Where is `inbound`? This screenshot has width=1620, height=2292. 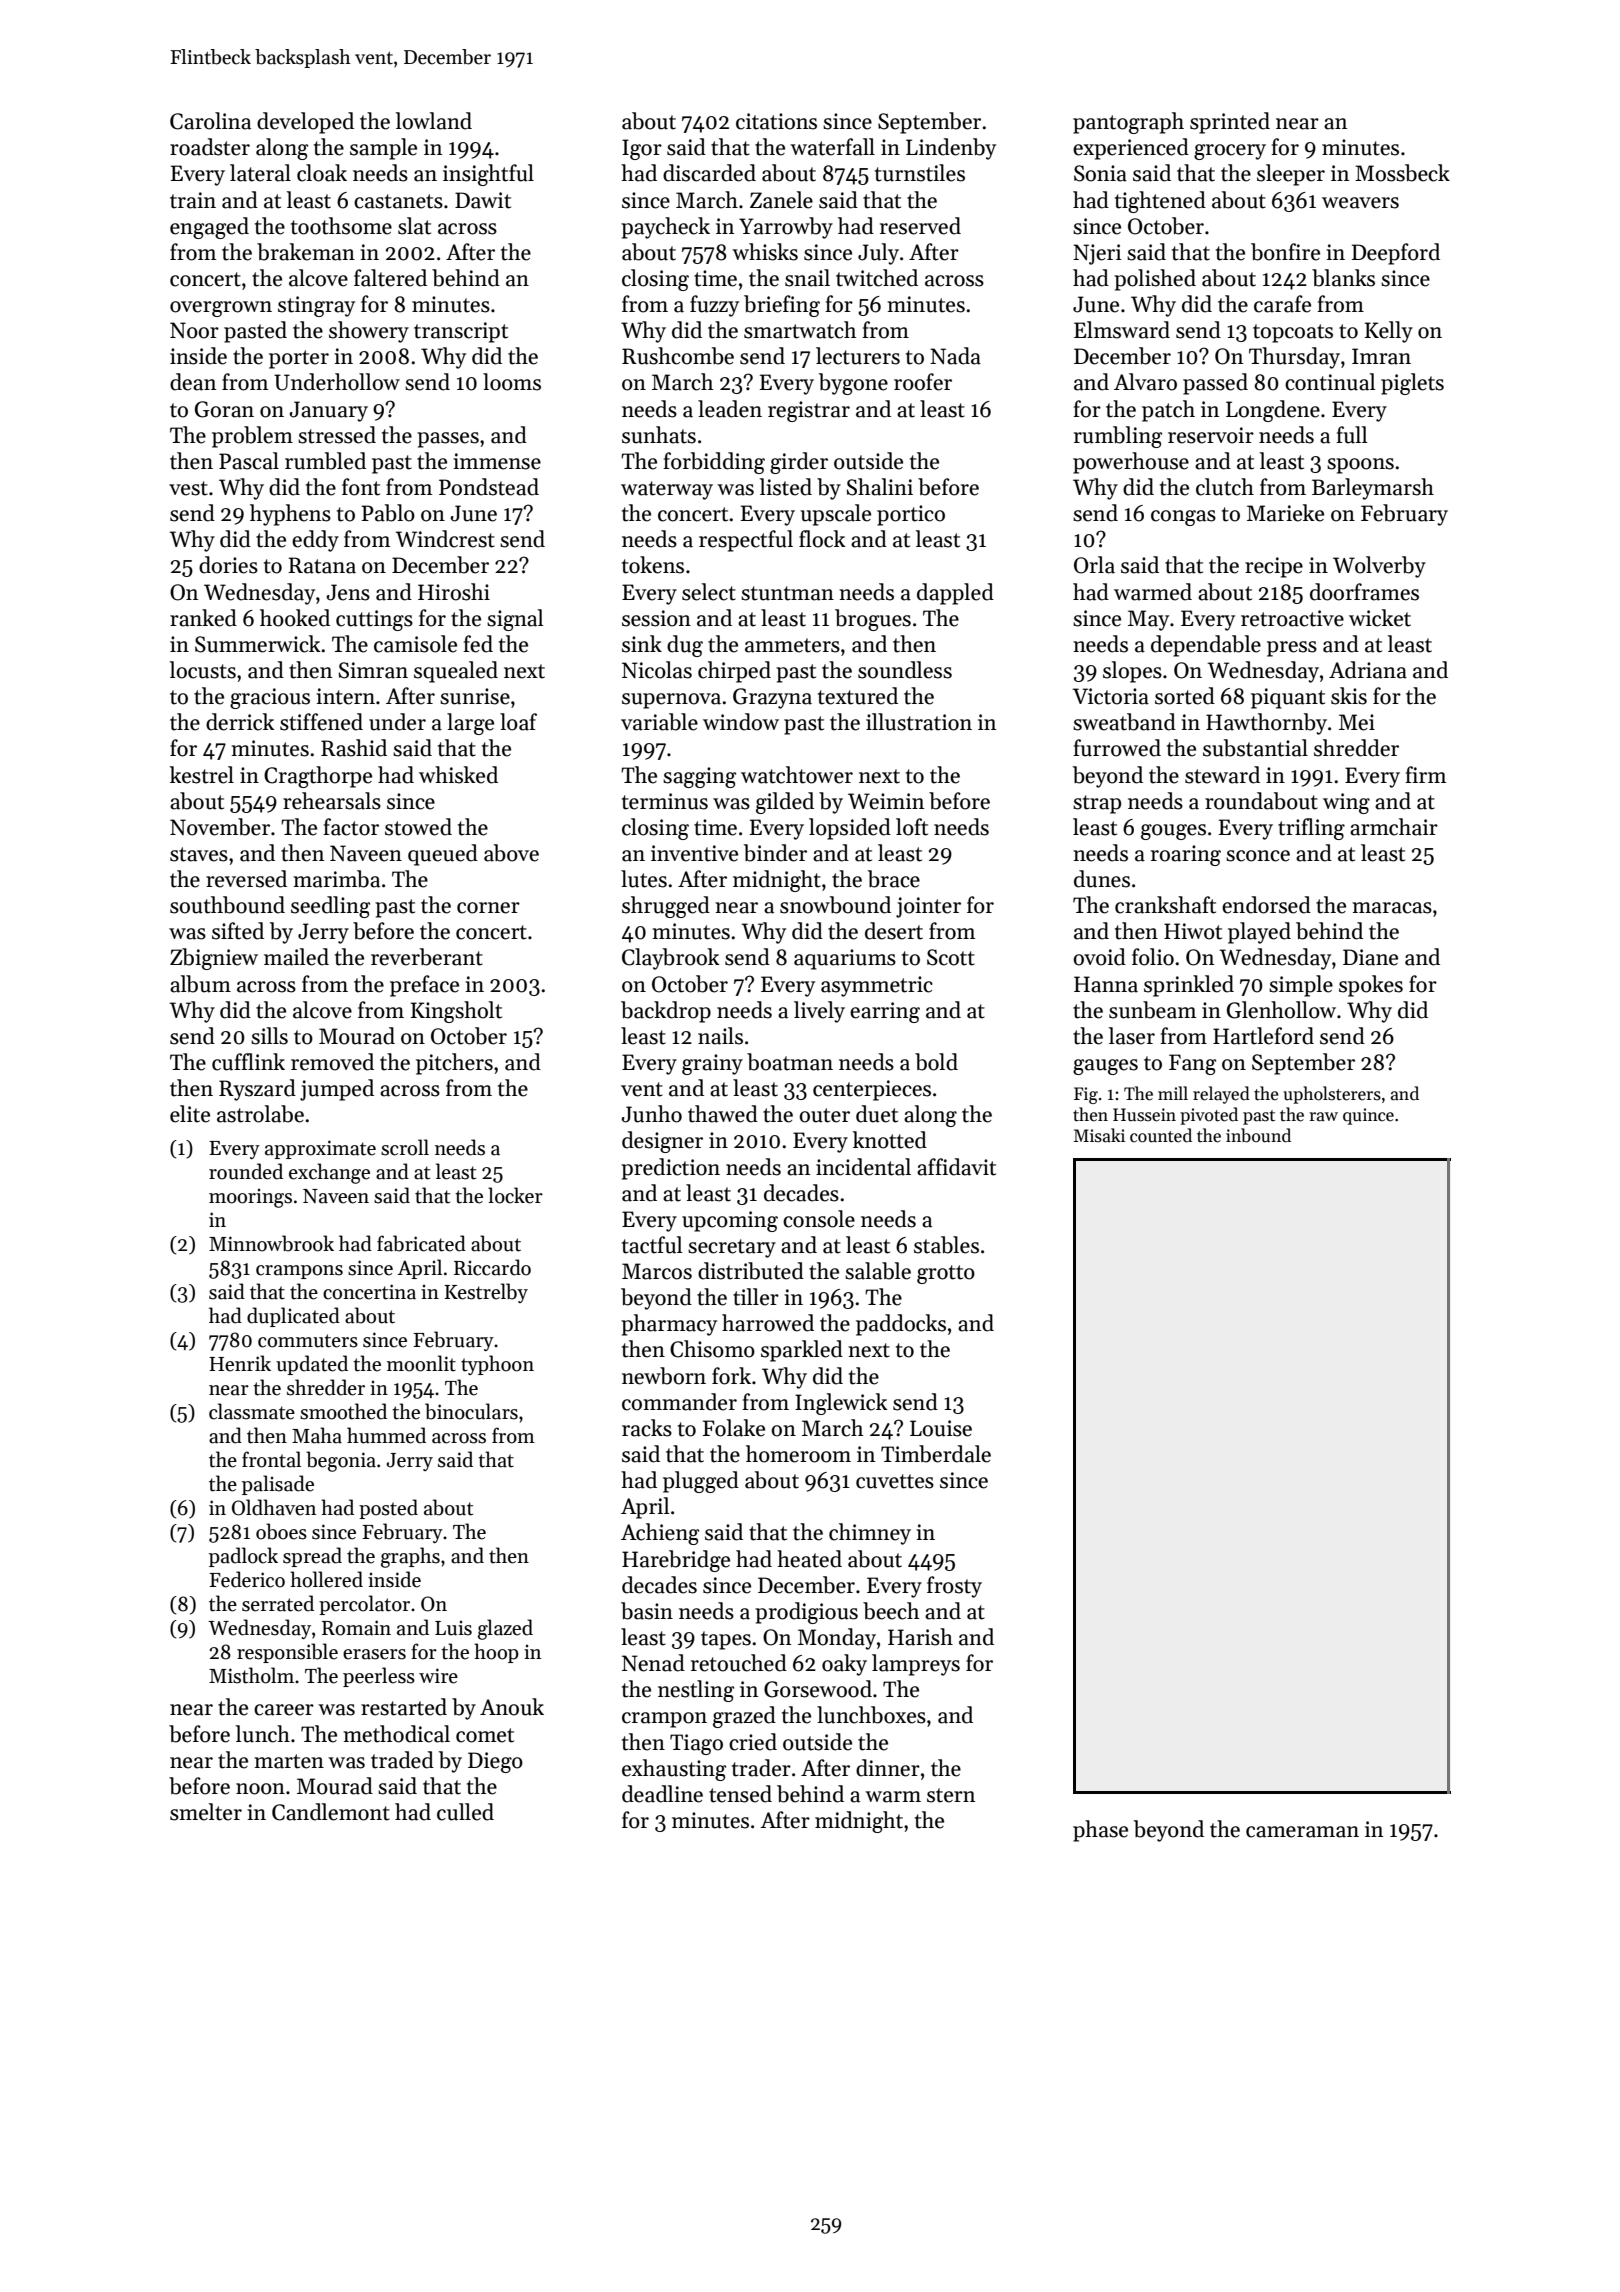
inbound is located at coordinates (1258, 1135).
